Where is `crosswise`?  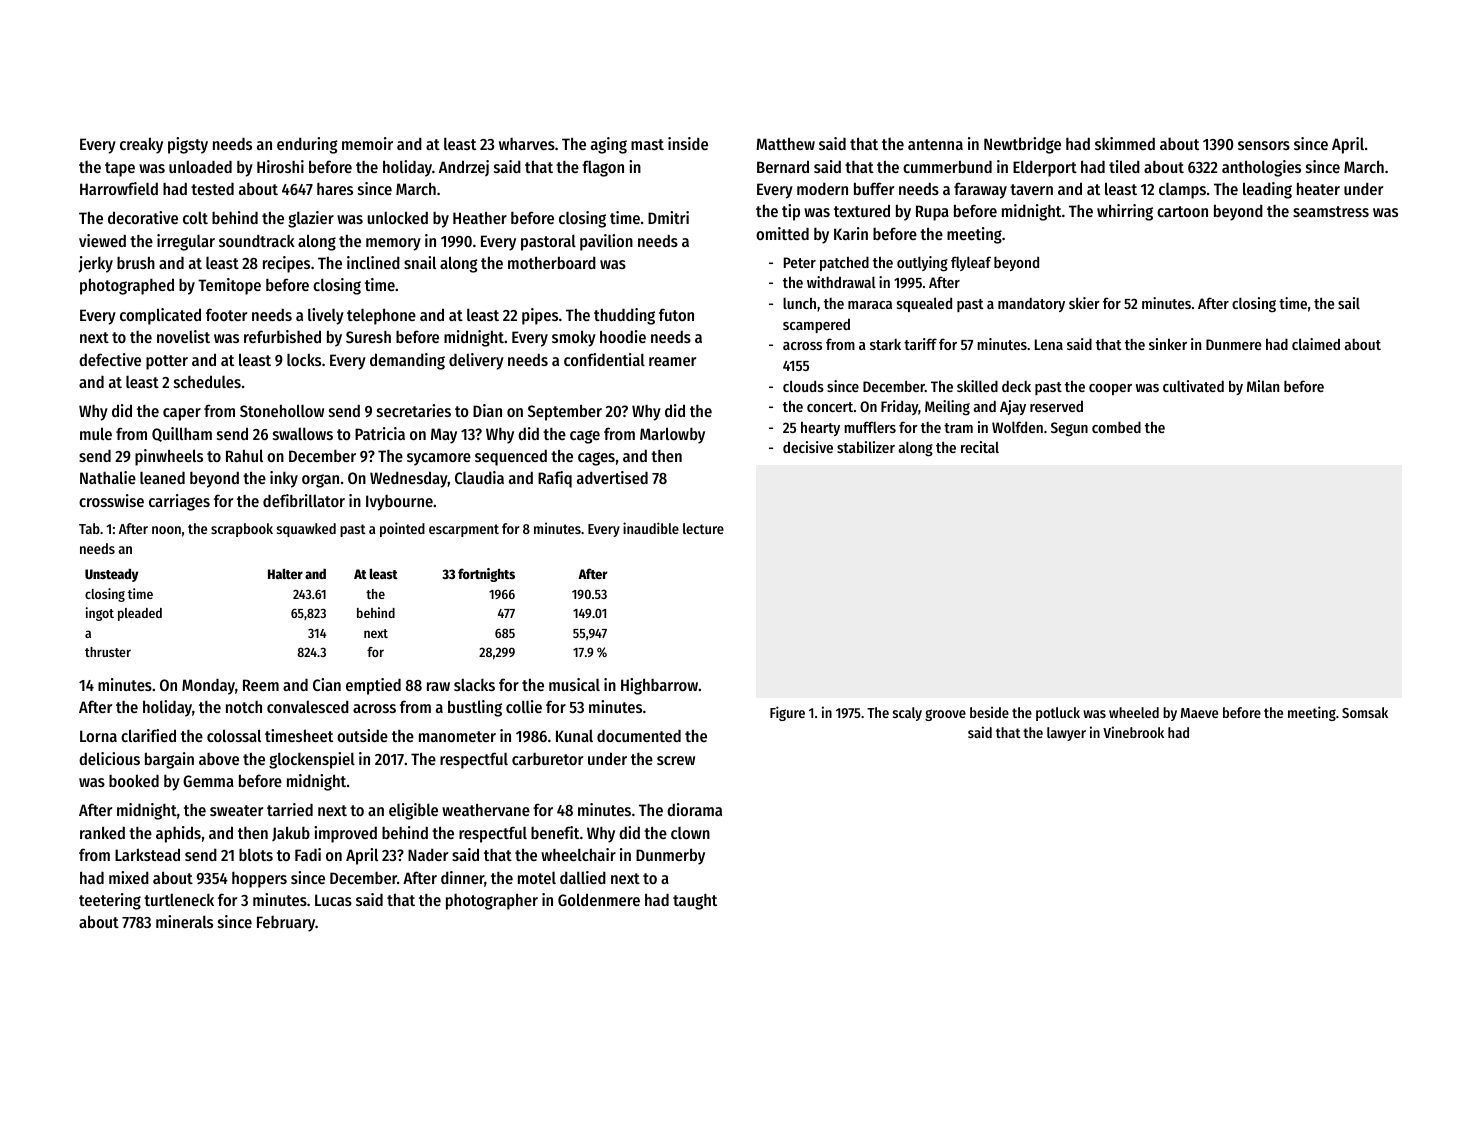 crosswise is located at coordinates (111, 500).
